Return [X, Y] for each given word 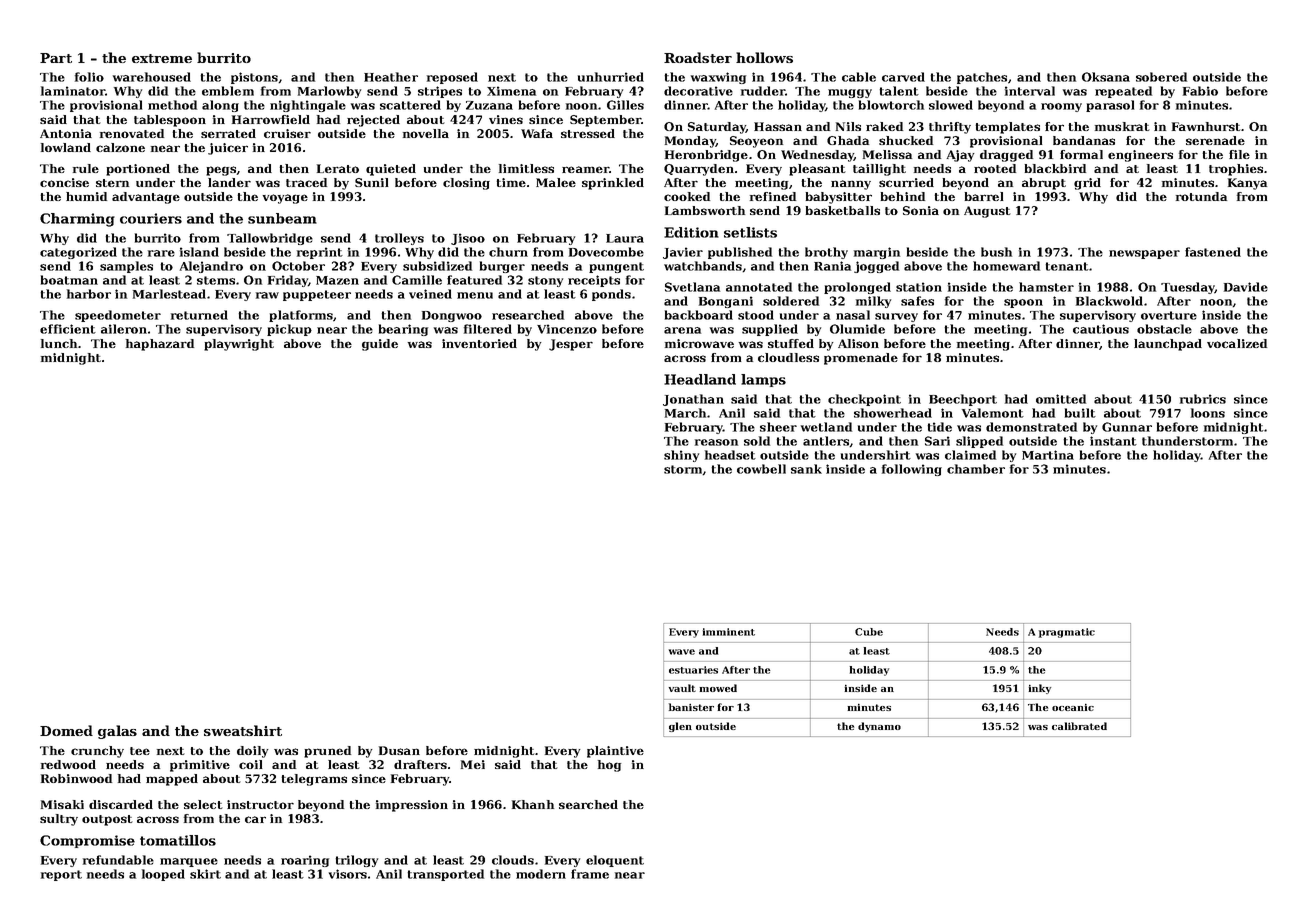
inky [1039, 689]
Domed [66, 730]
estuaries [693, 670]
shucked [906, 140]
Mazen [337, 280]
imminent [729, 632]
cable [859, 77]
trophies [1236, 170]
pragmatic [1067, 633]
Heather [391, 77]
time [511, 182]
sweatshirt [243, 730]
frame [590, 874]
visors [348, 874]
